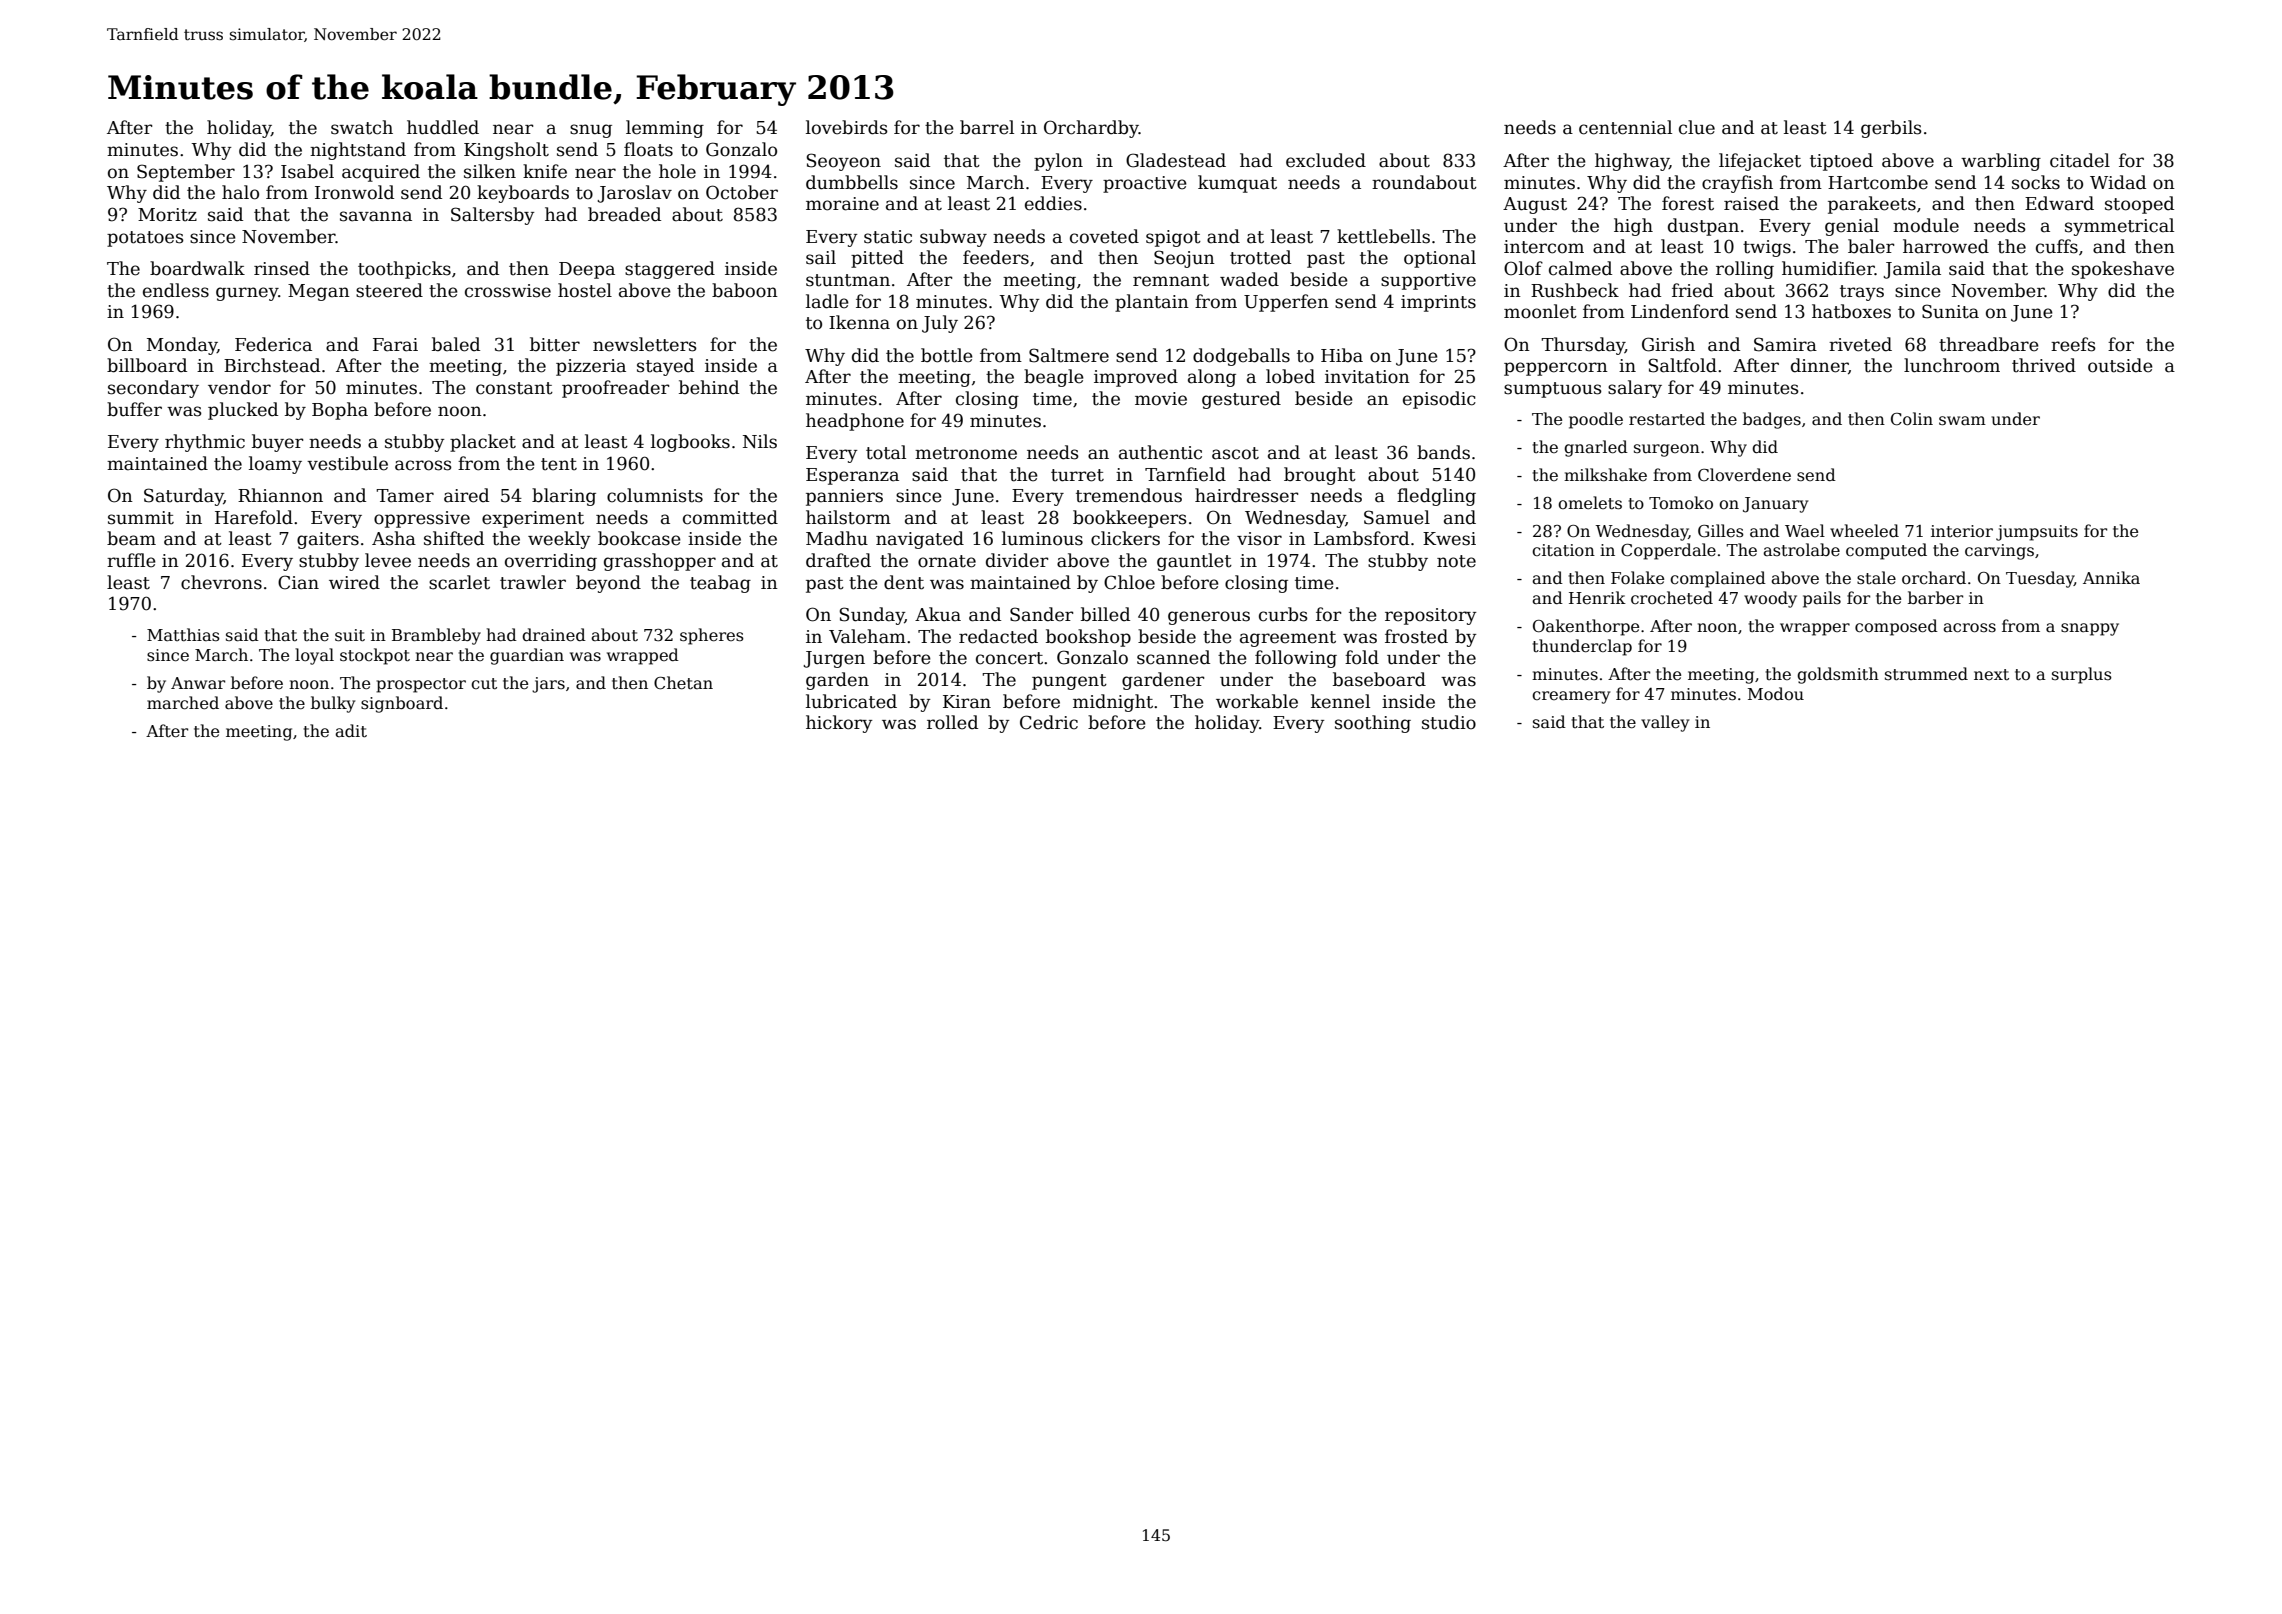  What do you see at coordinates (351, 731) in the screenshot?
I see `adit` at bounding box center [351, 731].
